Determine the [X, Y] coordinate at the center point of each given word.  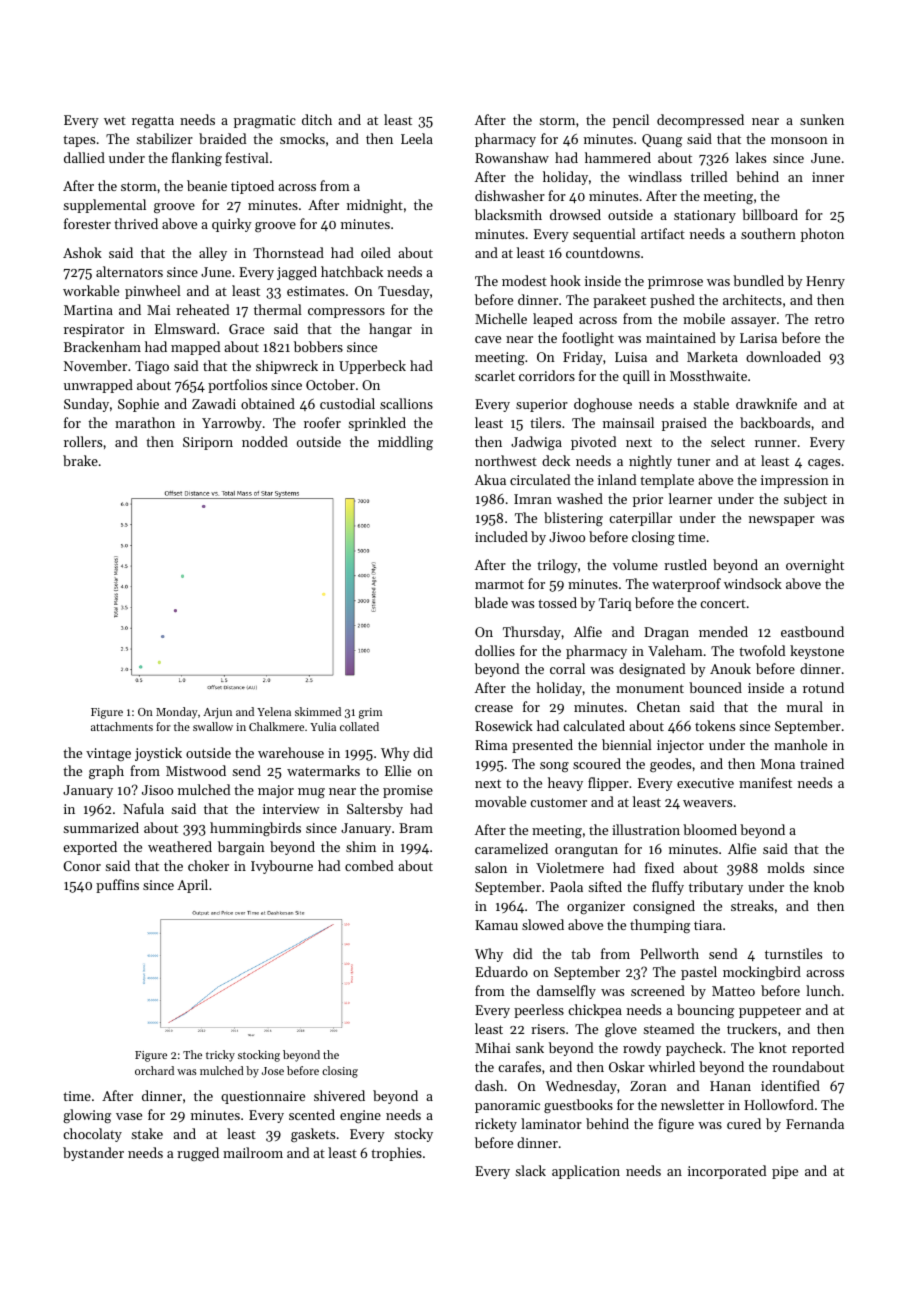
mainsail [628, 422]
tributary [716, 888]
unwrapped [98, 386]
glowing [87, 1116]
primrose [675, 282]
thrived [136, 223]
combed [369, 865]
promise [408, 791]
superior [542, 405]
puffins [117, 886]
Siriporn [208, 443]
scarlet [495, 375]
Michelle [501, 318]
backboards [775, 422]
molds [785, 867]
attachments [122, 726]
